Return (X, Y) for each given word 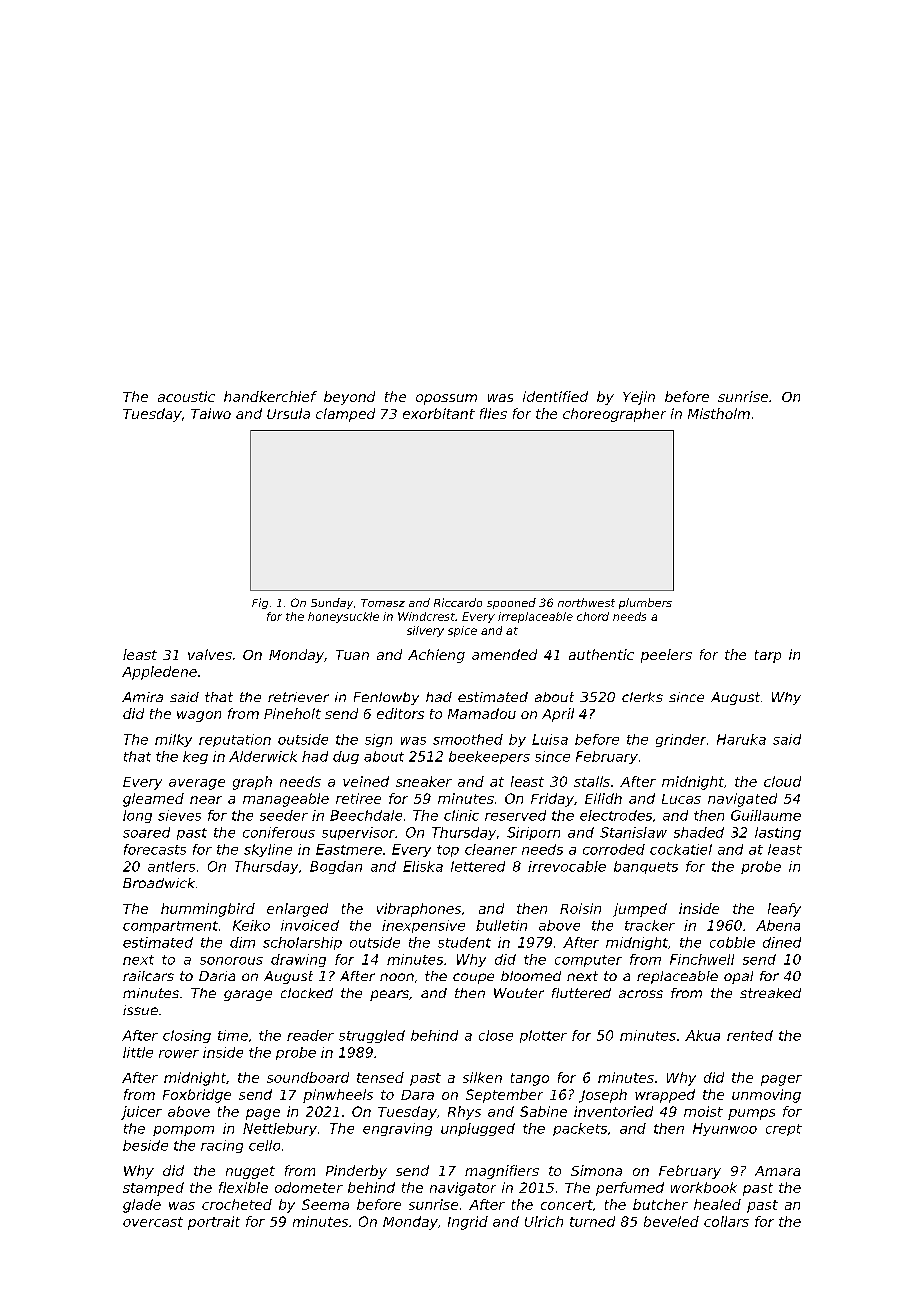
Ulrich (544, 1221)
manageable (286, 800)
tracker (650, 925)
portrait (214, 1223)
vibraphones (419, 910)
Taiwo (211, 413)
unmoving (766, 1096)
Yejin (639, 398)
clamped (345, 415)
